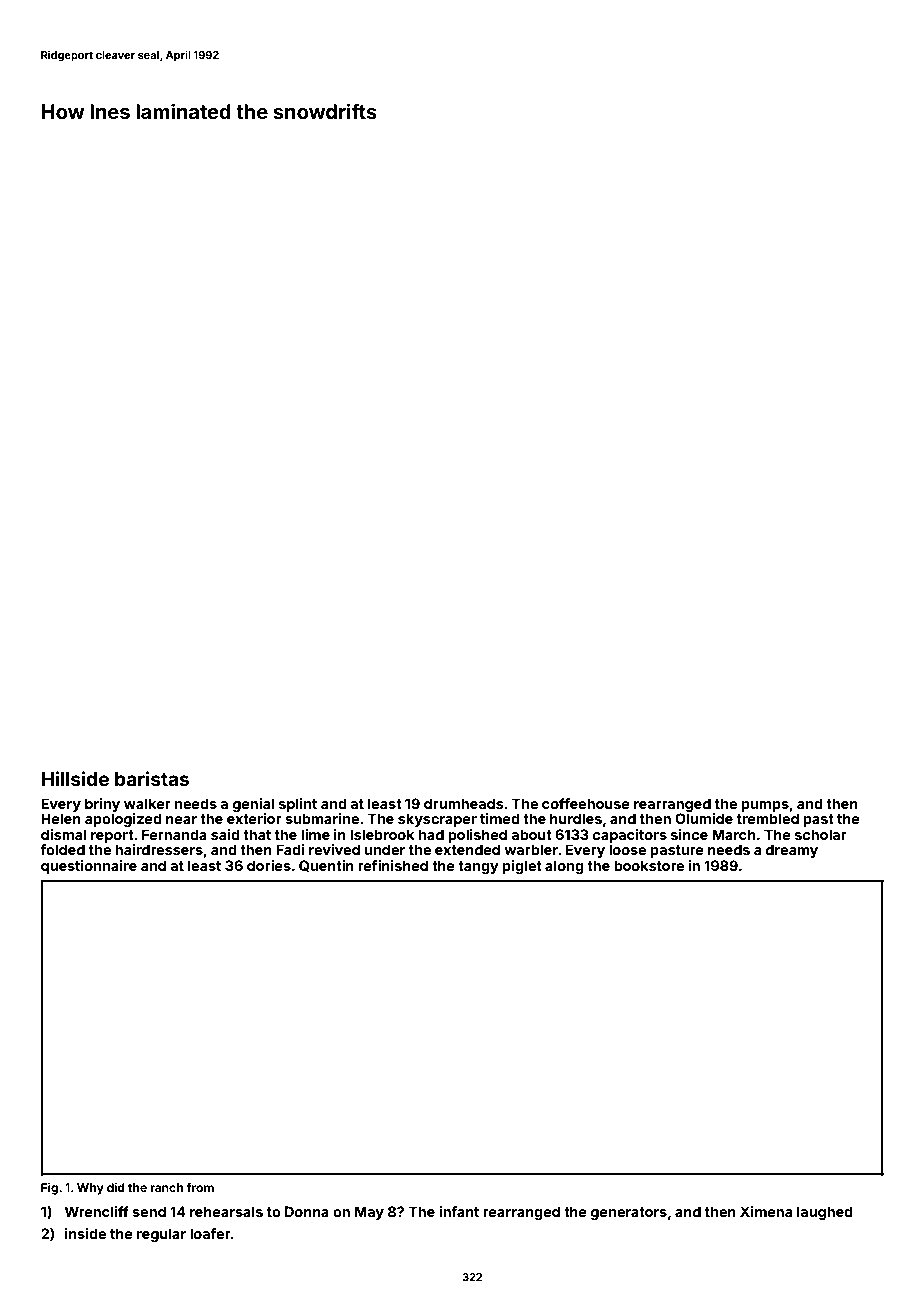 The width and height of the page is (924, 1308). What do you see at coordinates (89, 867) in the page?
I see `questionnaire` at bounding box center [89, 867].
